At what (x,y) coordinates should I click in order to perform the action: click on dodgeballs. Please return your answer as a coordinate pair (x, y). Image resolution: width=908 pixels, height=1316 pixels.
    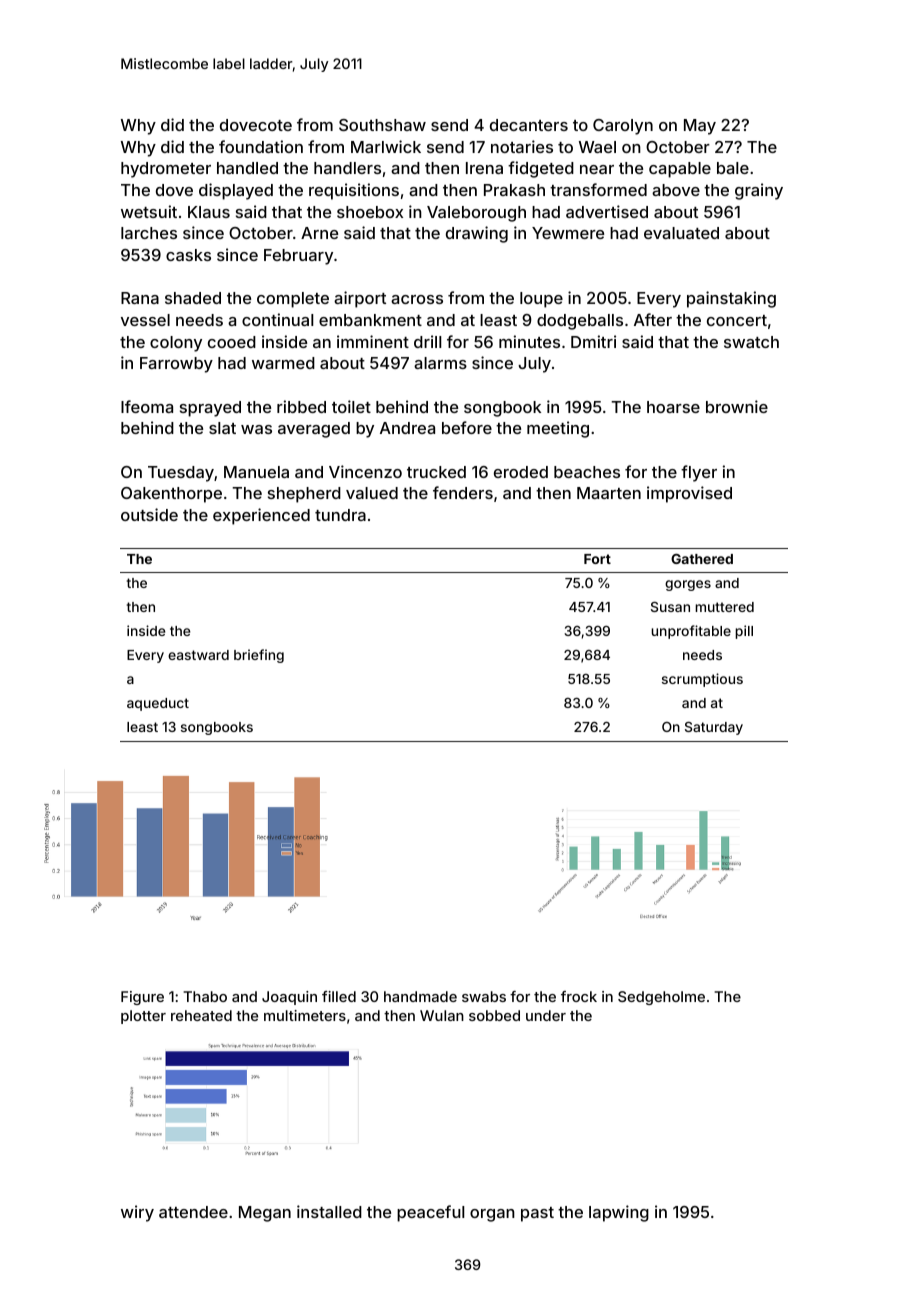
    Looking at the image, I should click on (580, 322).
